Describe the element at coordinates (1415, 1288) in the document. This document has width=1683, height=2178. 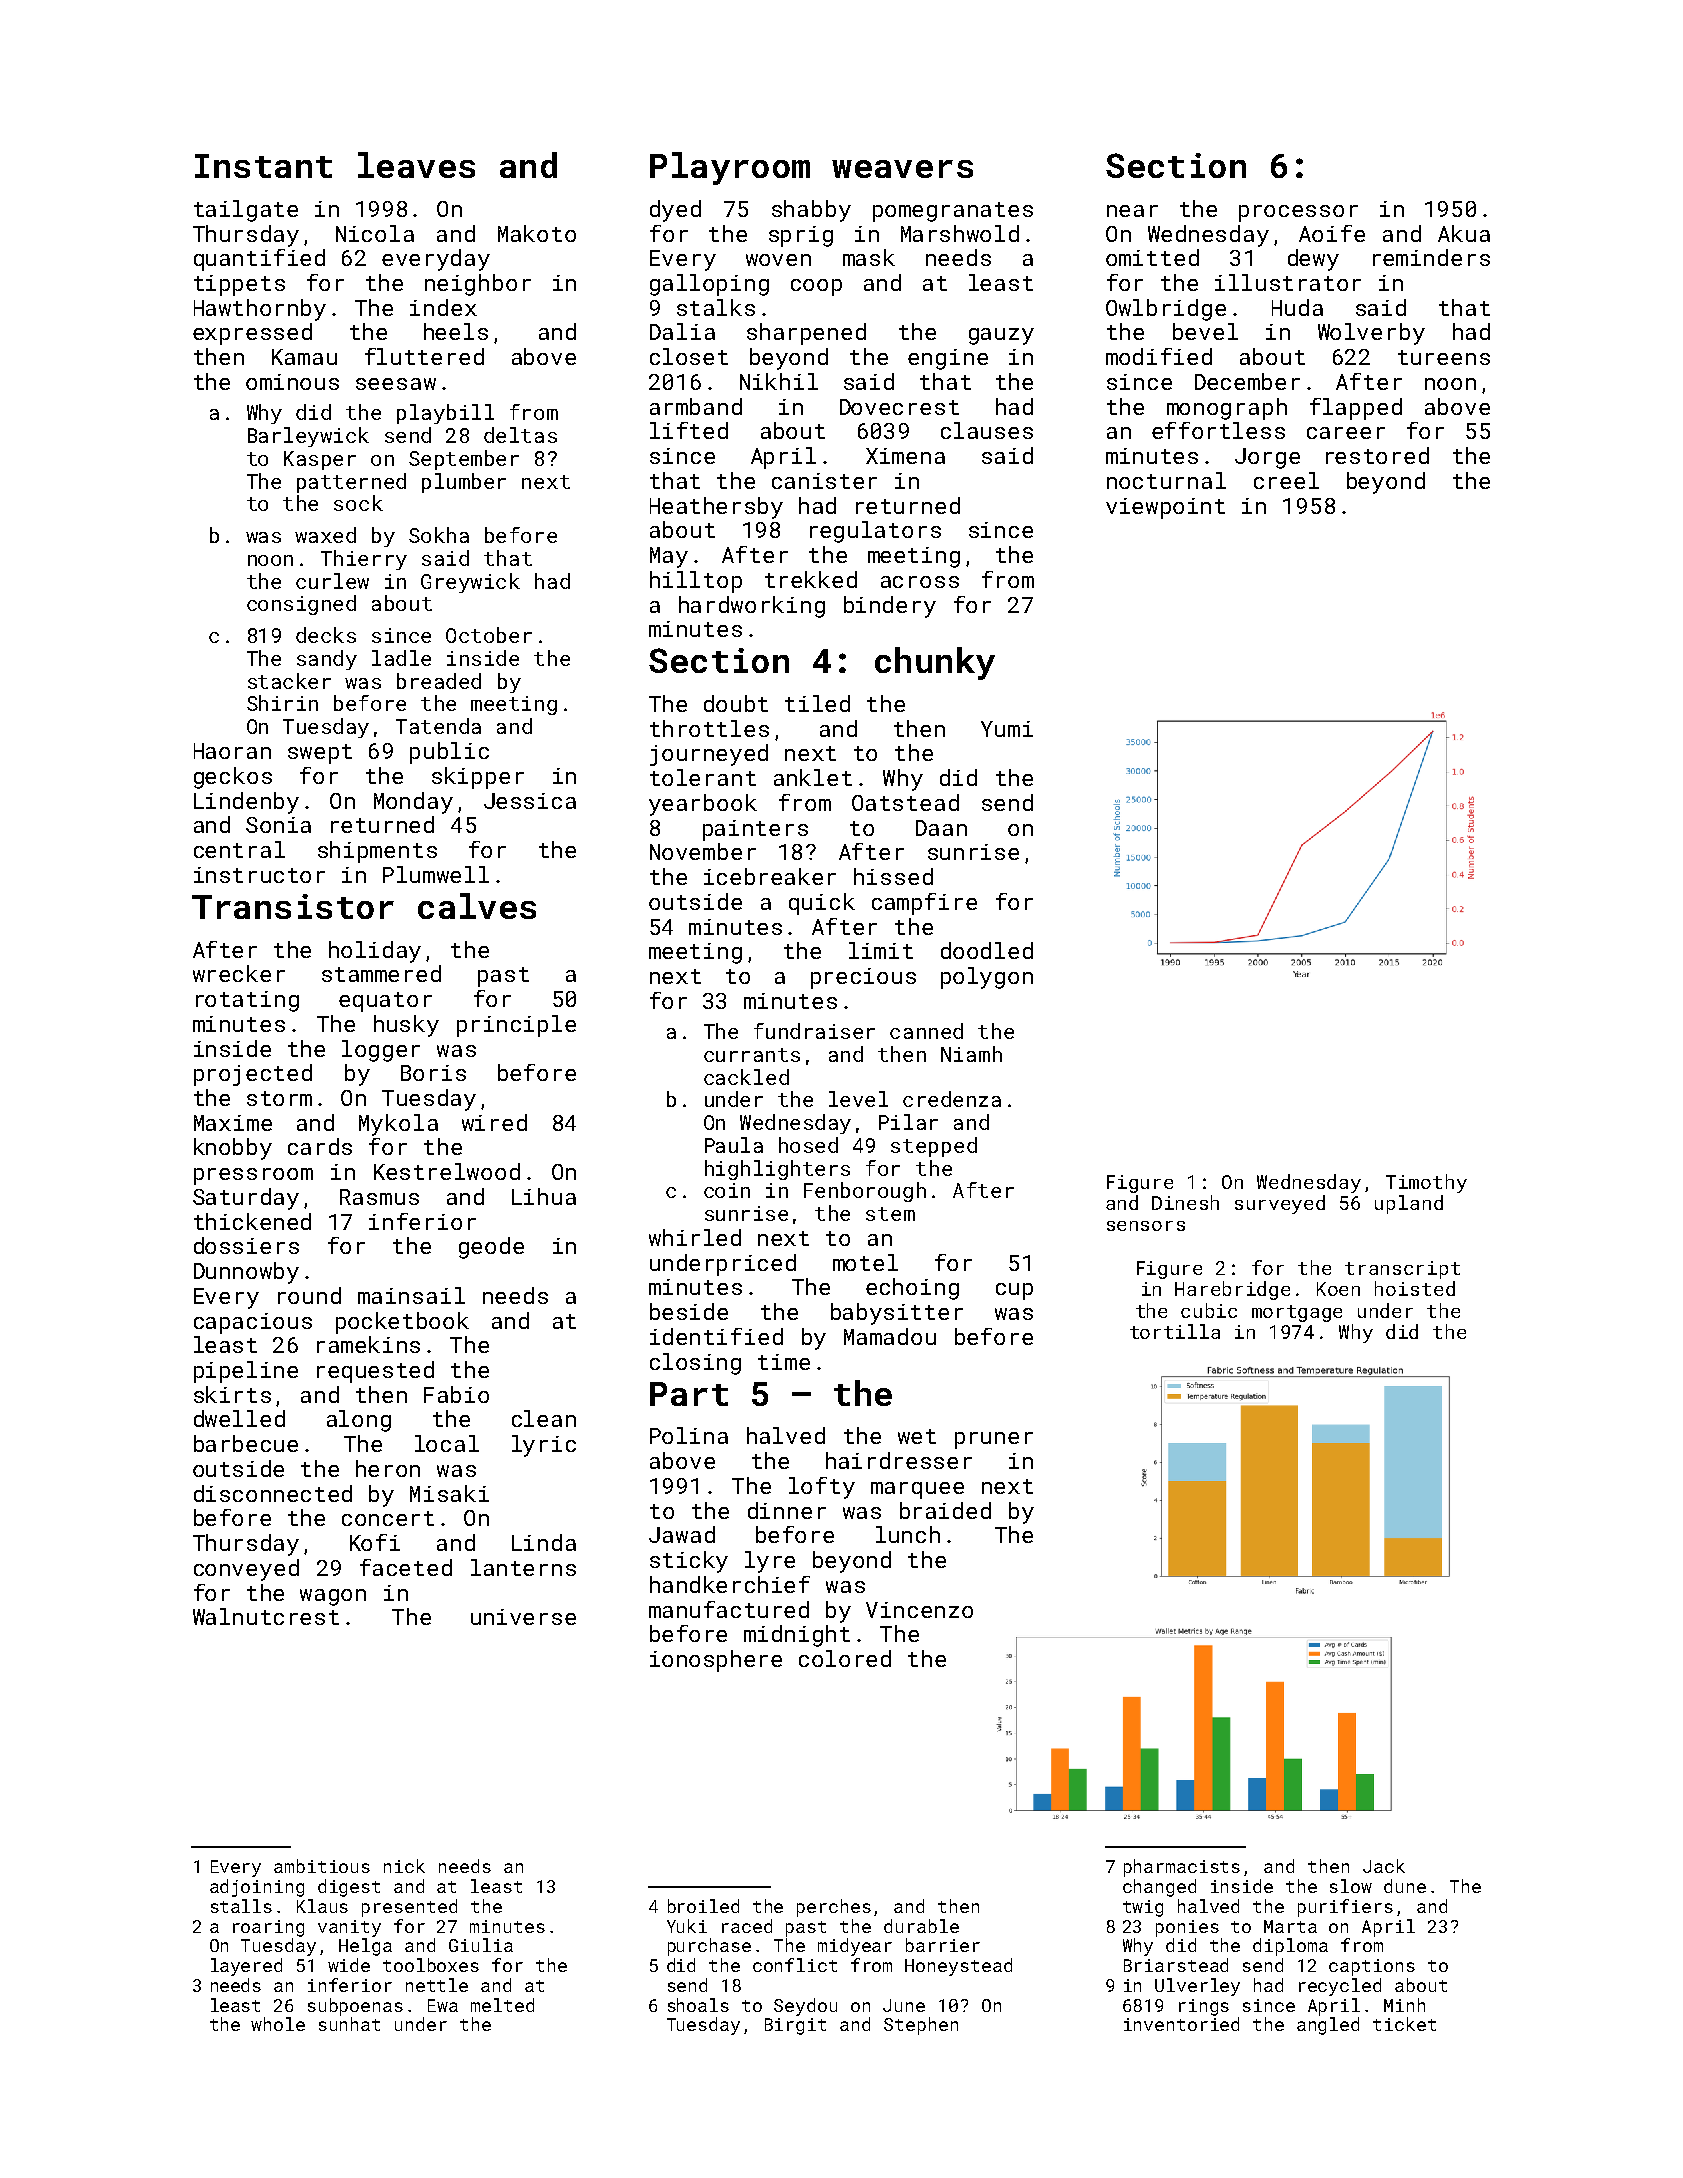
I see `hoisted` at that location.
